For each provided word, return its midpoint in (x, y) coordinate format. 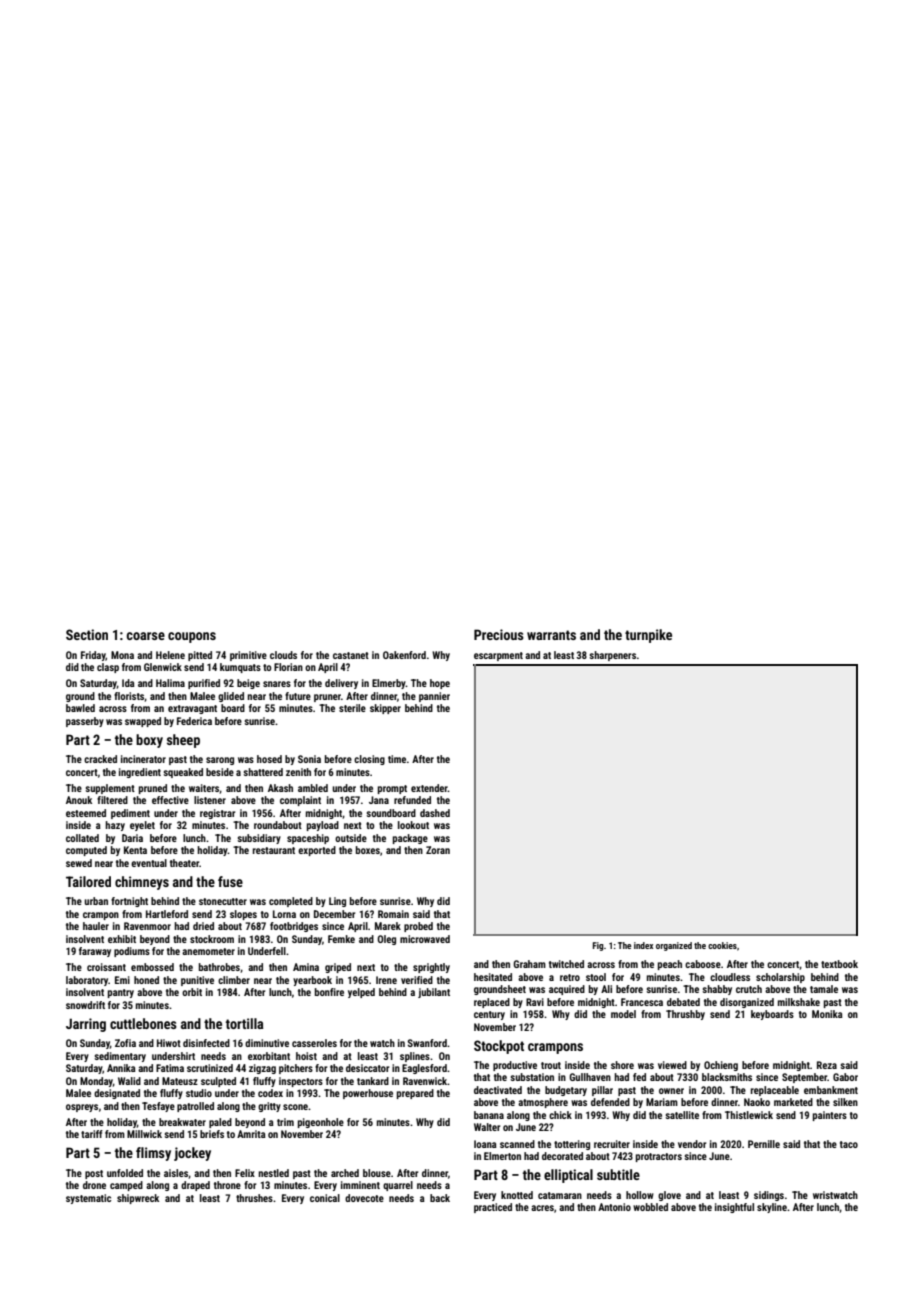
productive (515, 1066)
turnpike (648, 636)
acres (542, 1208)
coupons (192, 637)
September (804, 1078)
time (397, 759)
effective (170, 800)
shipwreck (138, 1199)
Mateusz (180, 1081)
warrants (551, 635)
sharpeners (613, 656)
